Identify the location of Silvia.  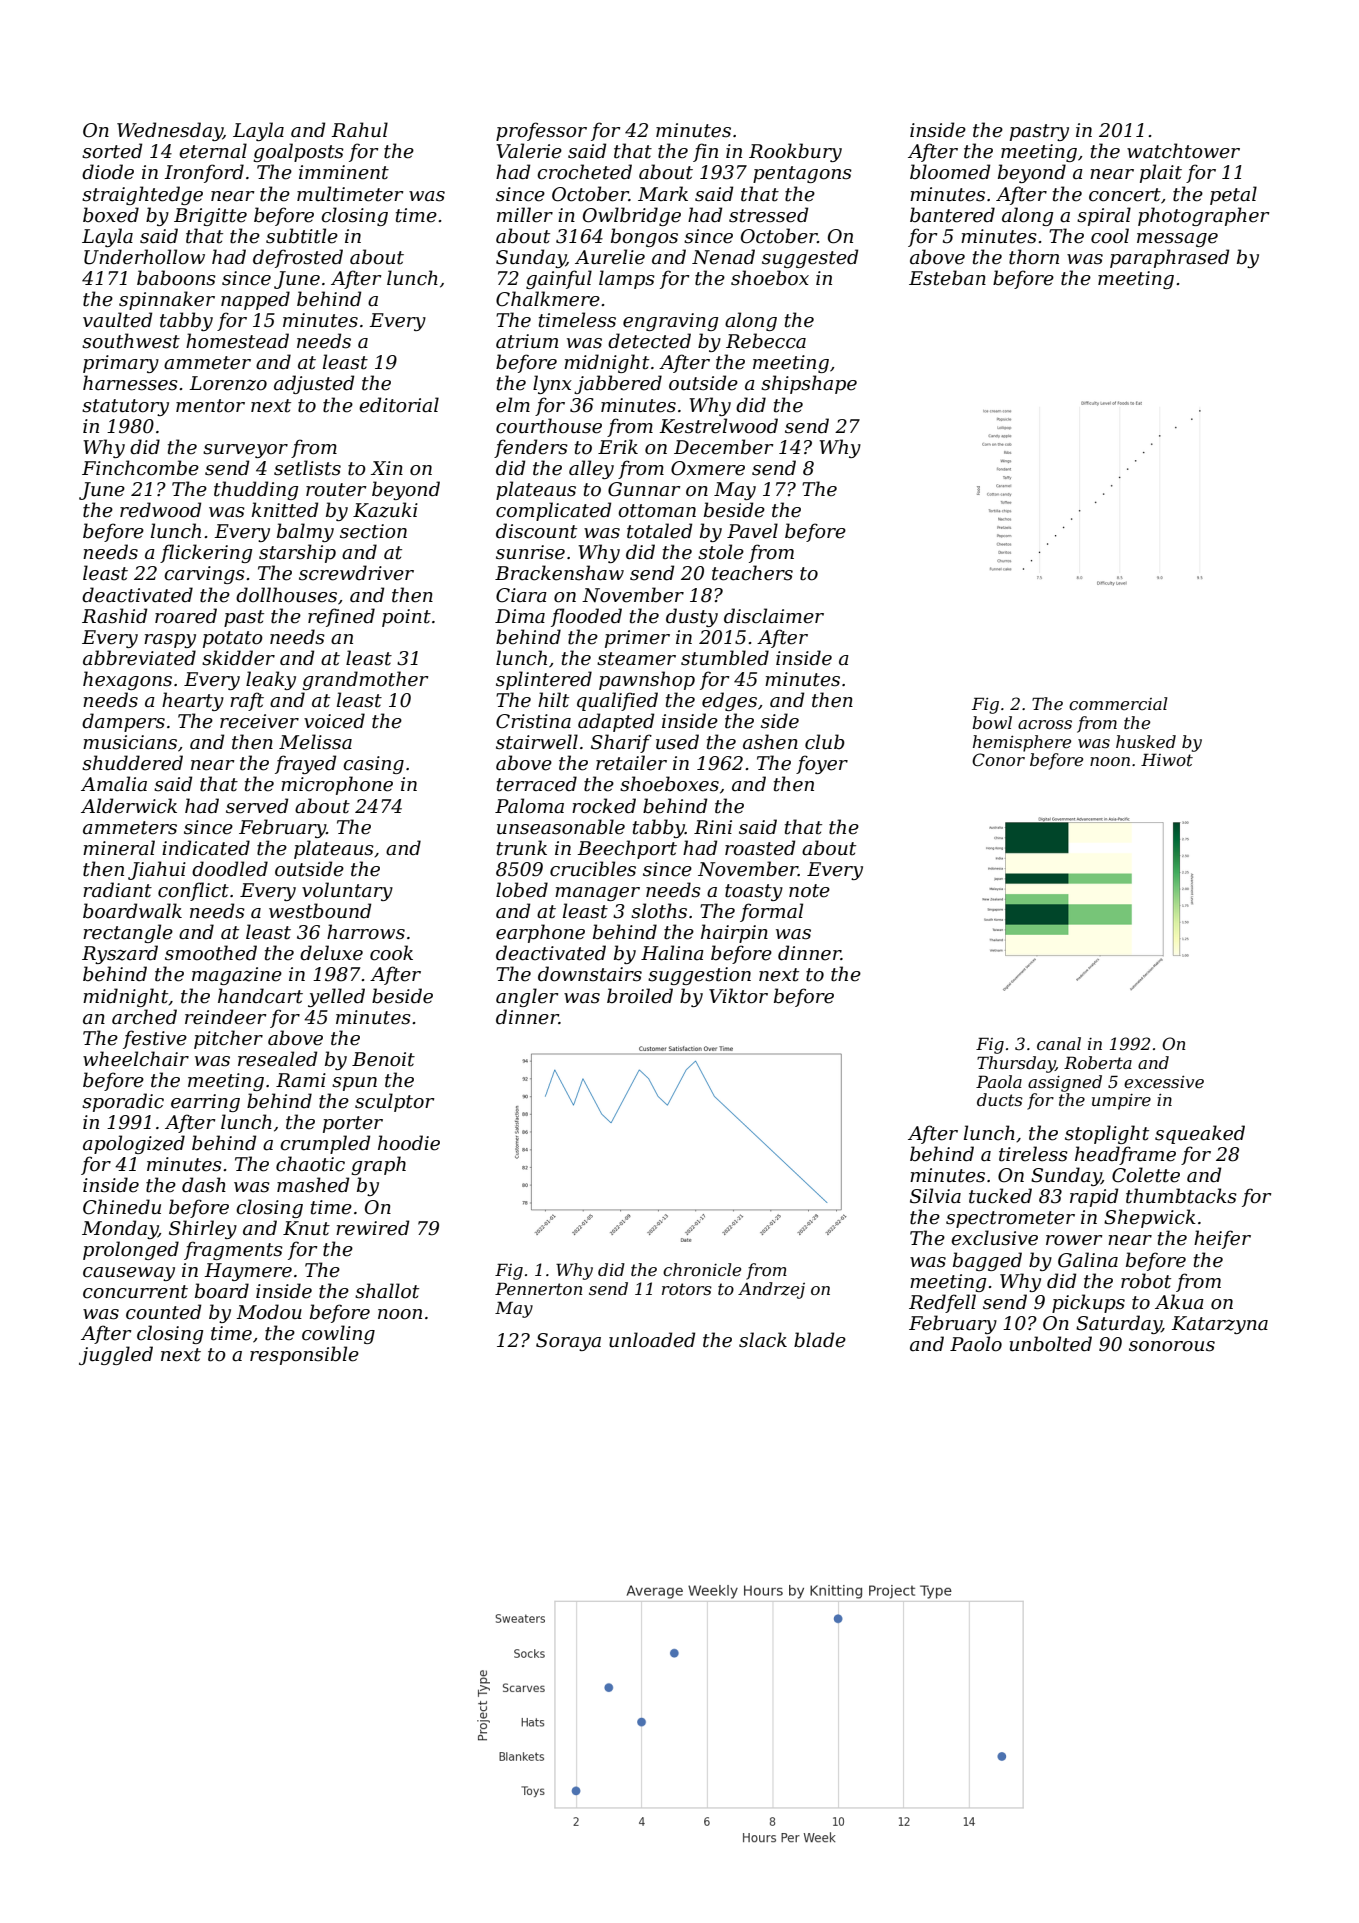
(935, 1196).
